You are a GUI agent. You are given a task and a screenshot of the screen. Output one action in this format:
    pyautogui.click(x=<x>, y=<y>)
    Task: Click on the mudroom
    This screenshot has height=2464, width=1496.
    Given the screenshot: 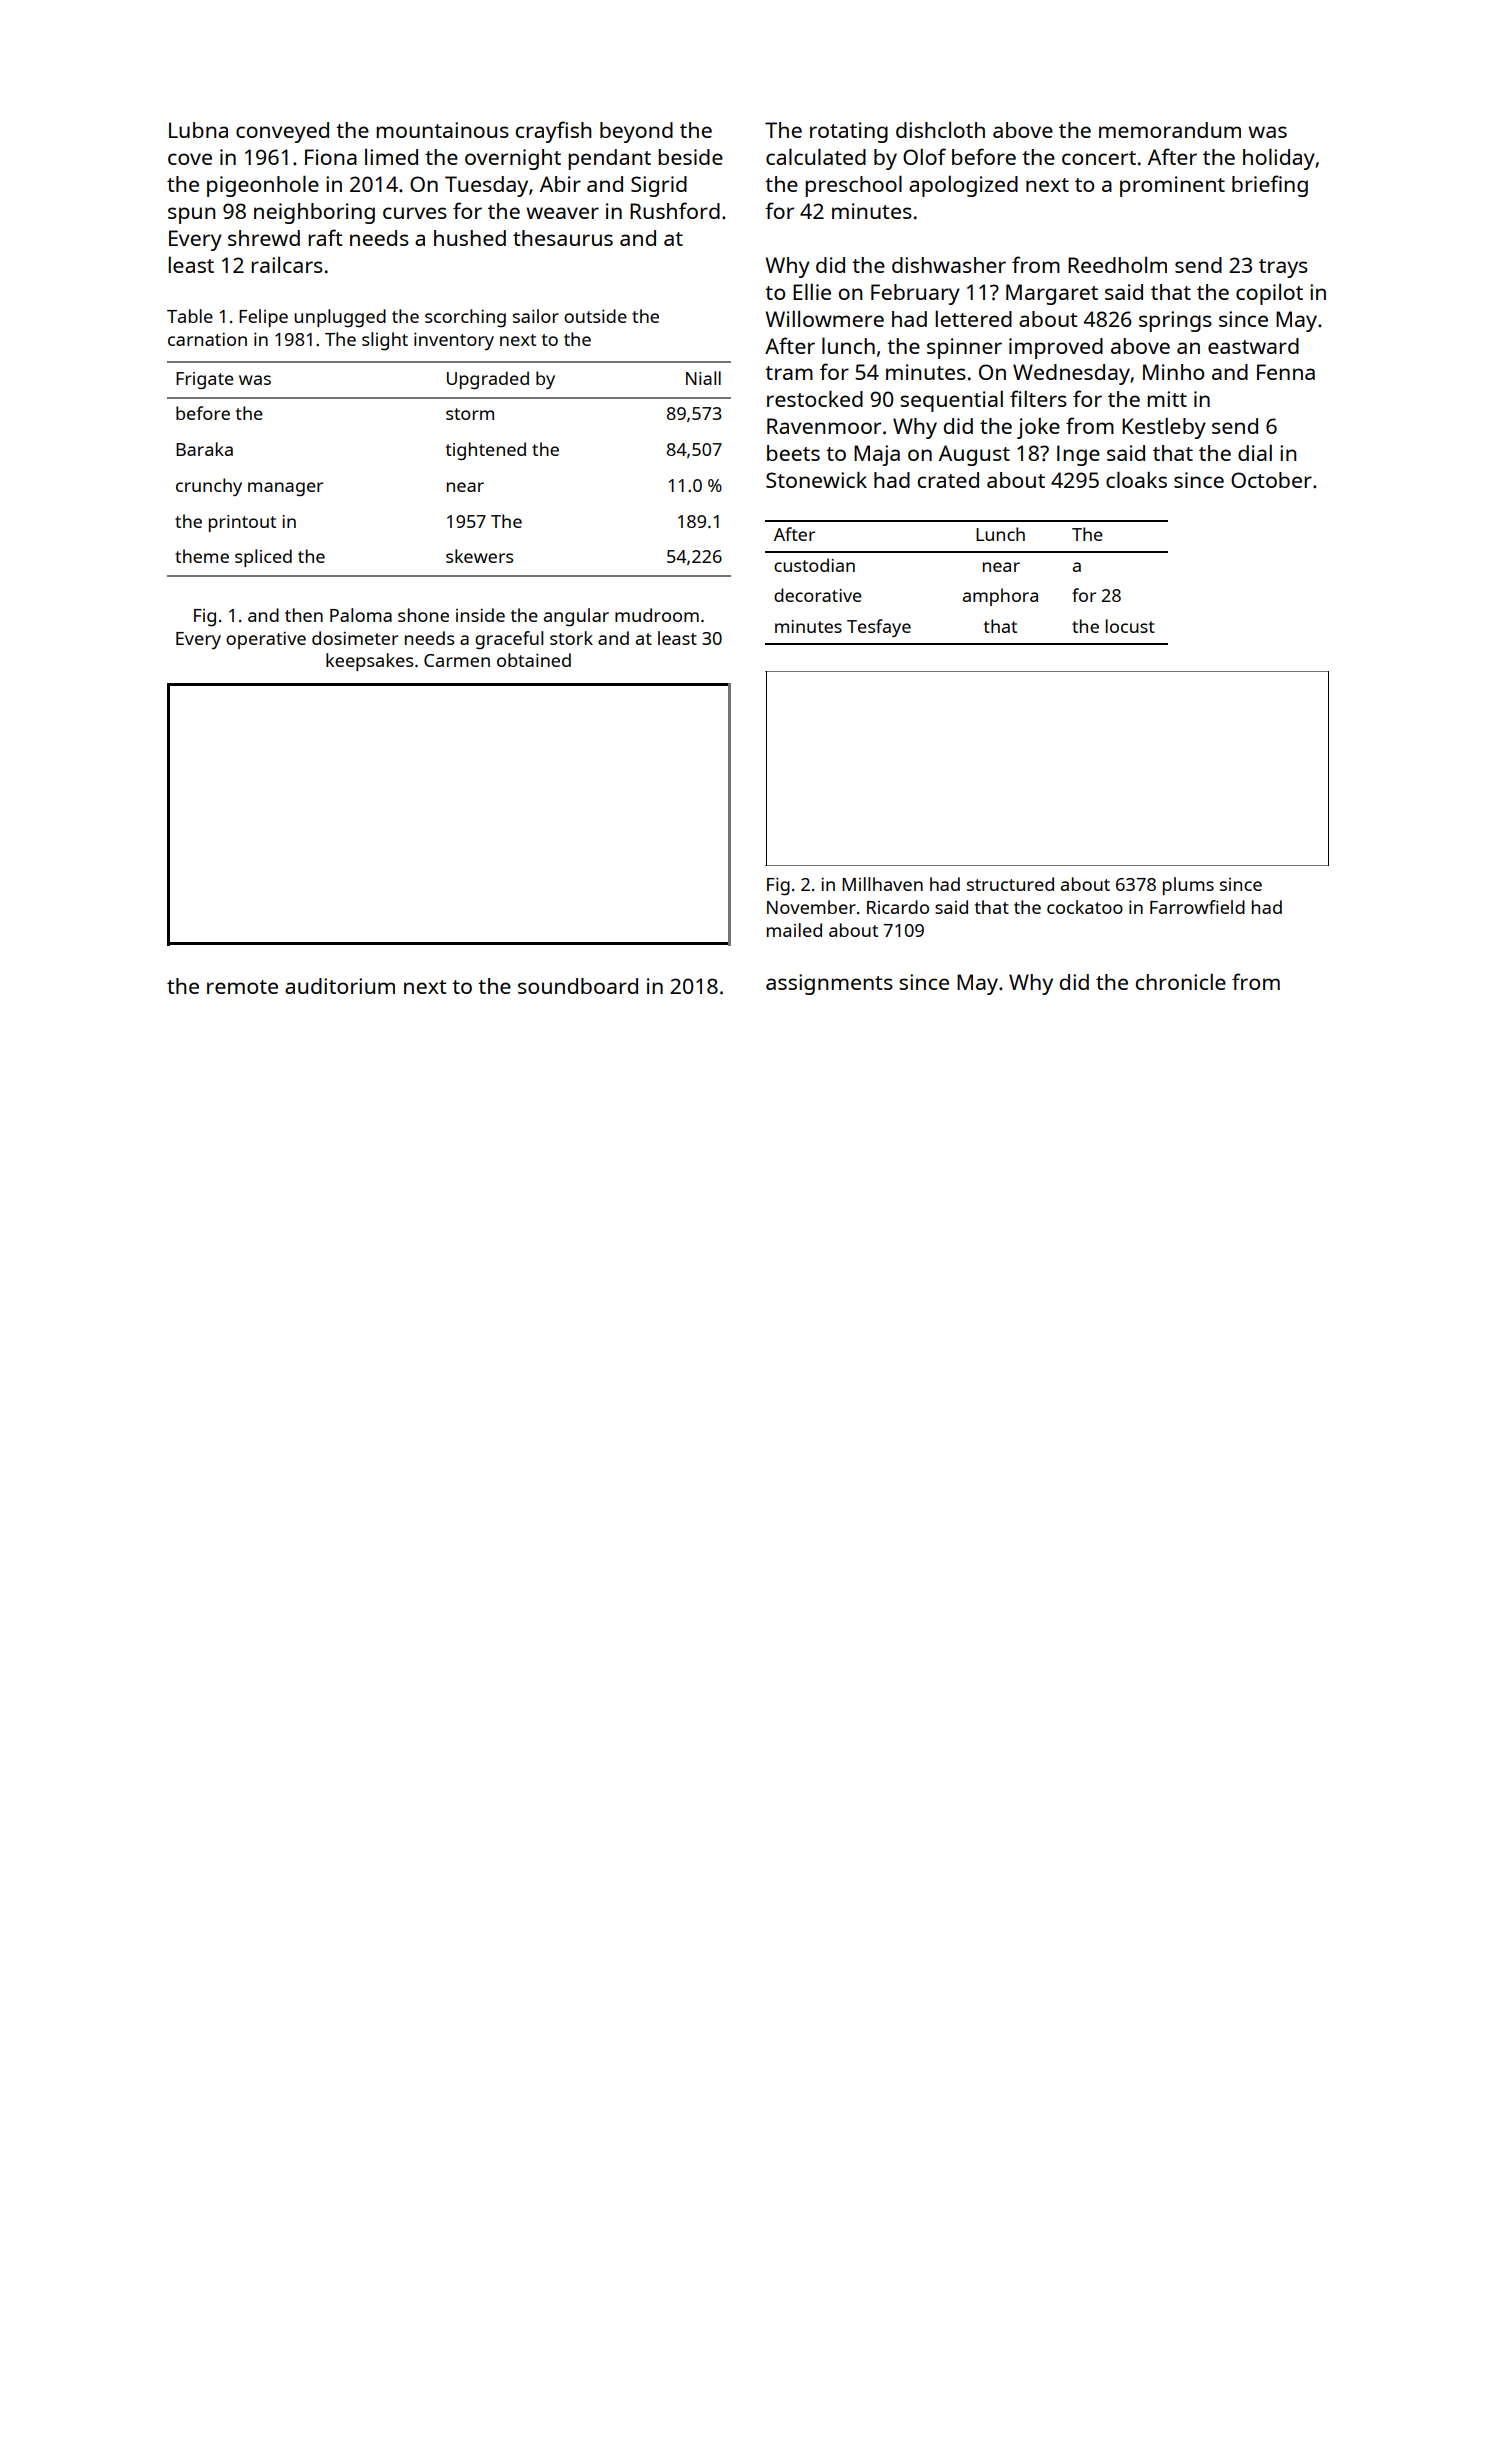 What is the action you would take?
    pyautogui.click(x=657, y=615)
